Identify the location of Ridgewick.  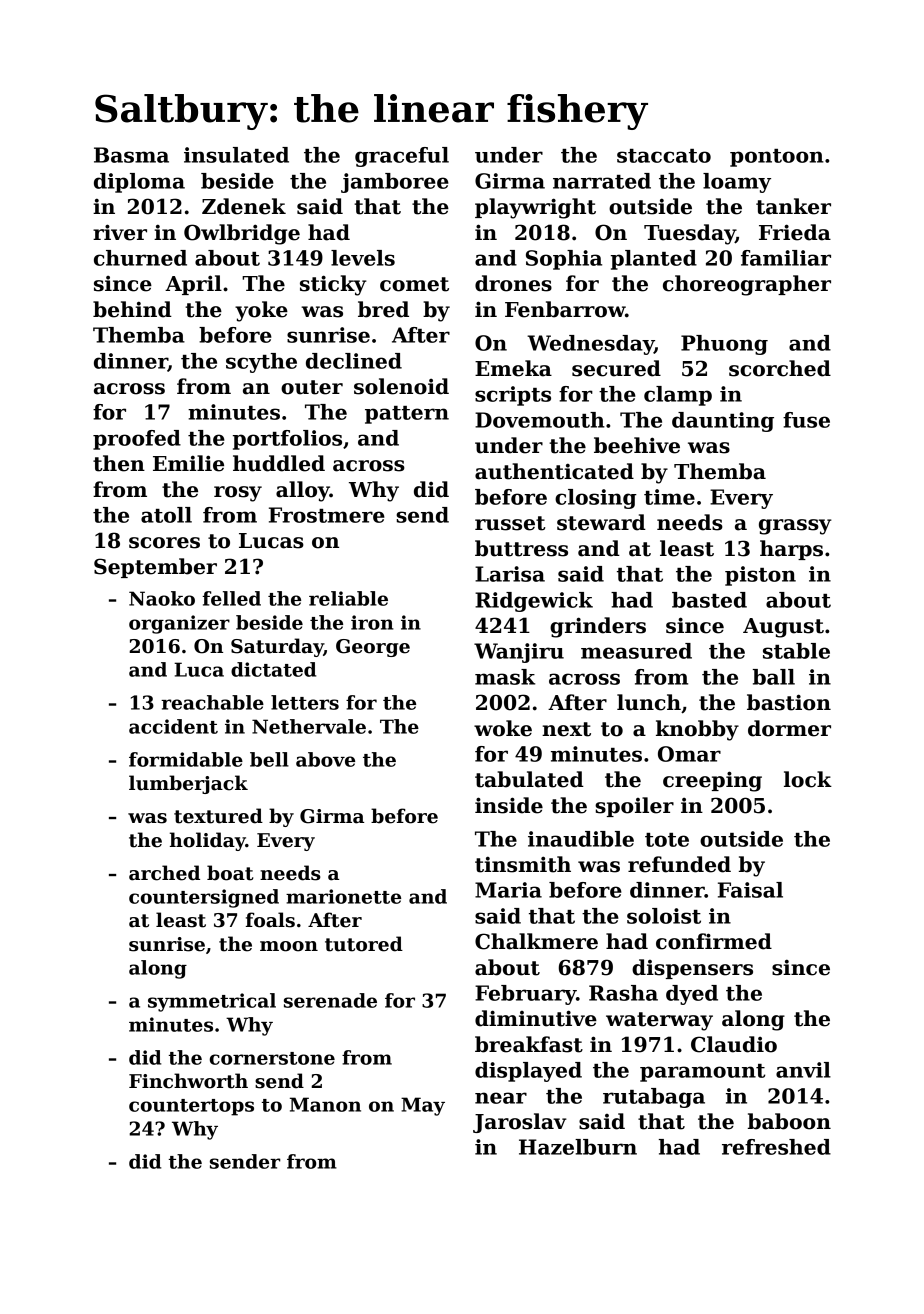
(534, 602).
